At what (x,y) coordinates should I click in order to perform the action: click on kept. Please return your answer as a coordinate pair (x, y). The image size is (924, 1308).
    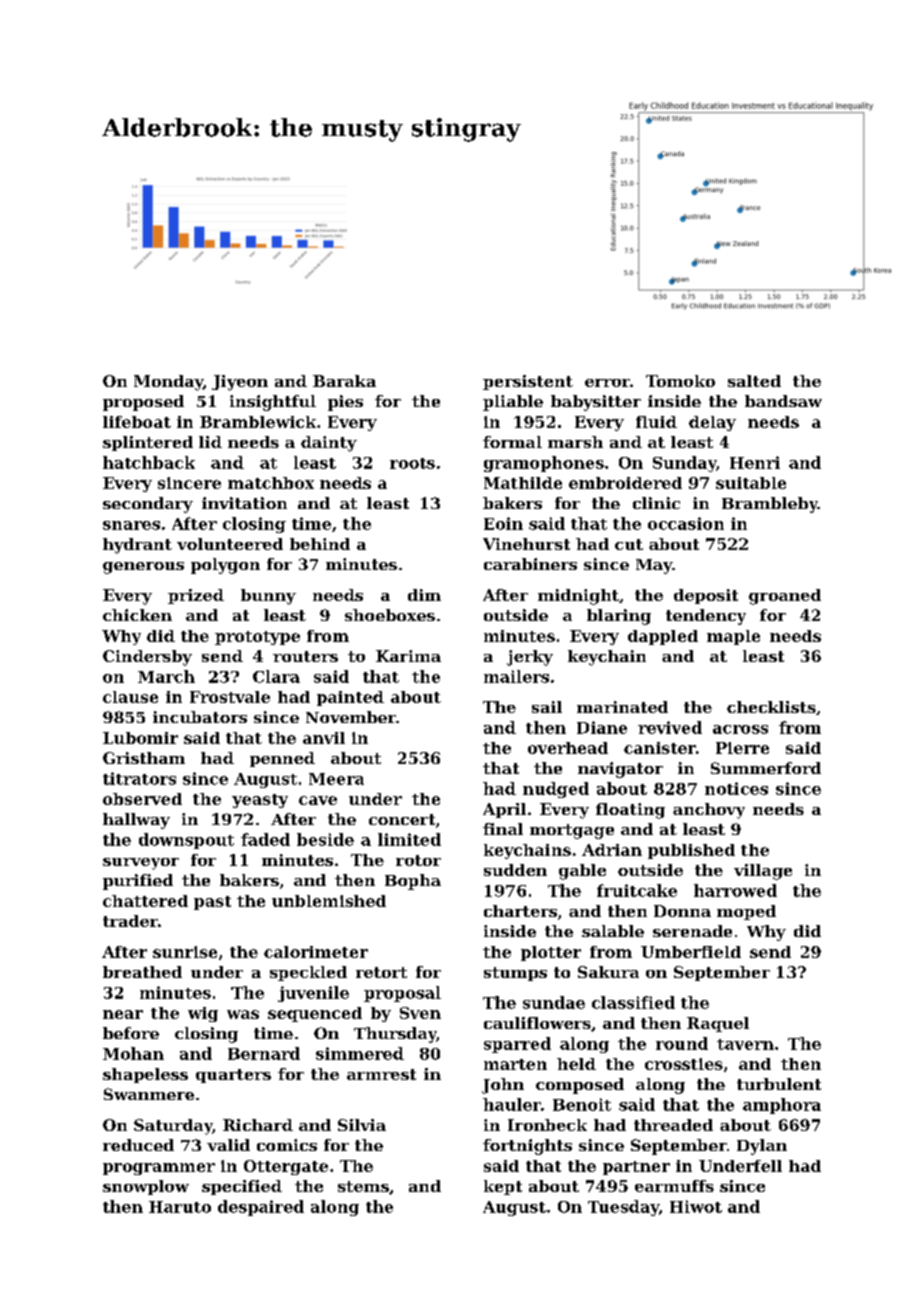
    Looking at the image, I should click on (503, 1187).
